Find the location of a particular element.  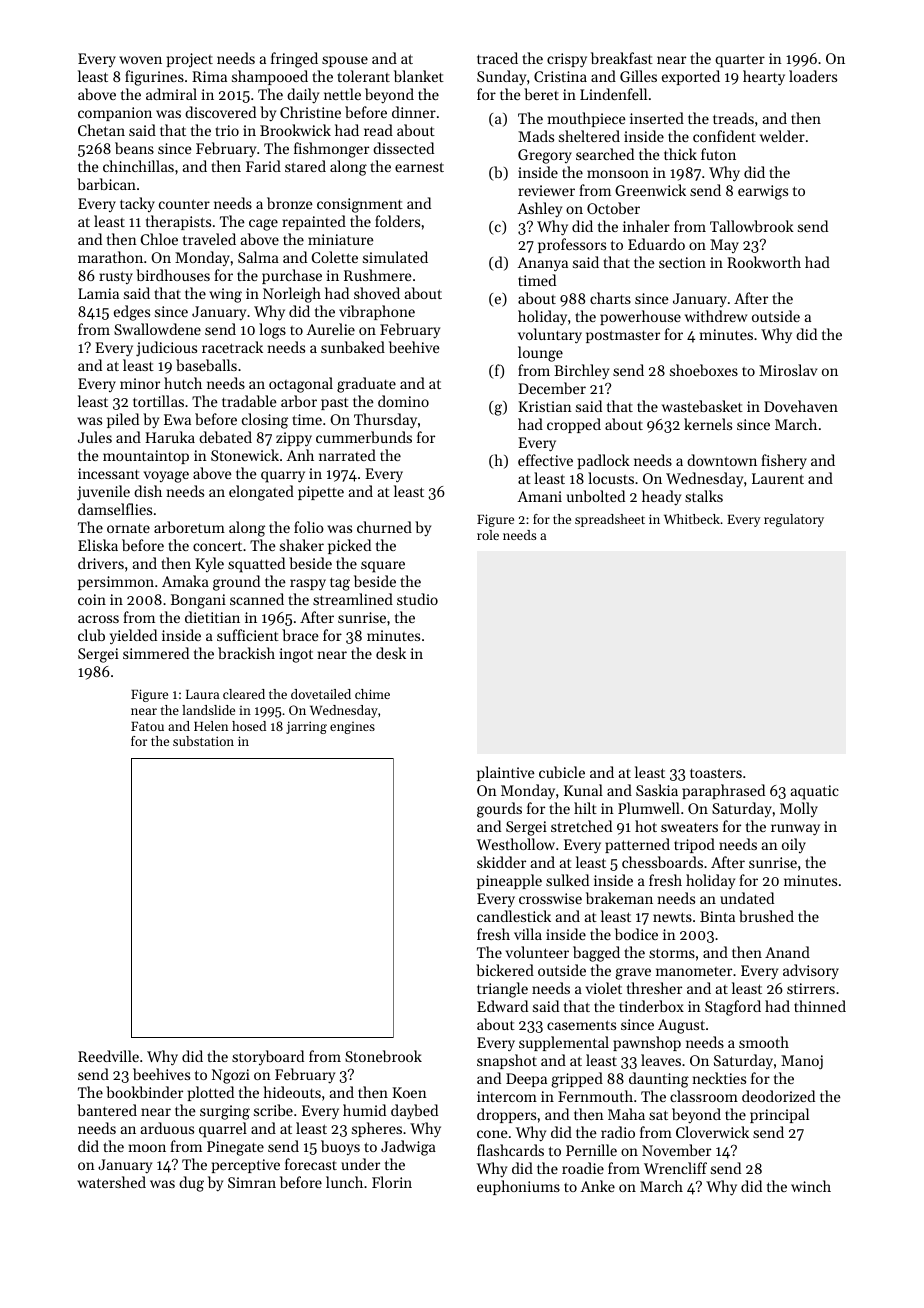

vibraphone is located at coordinates (377, 312).
